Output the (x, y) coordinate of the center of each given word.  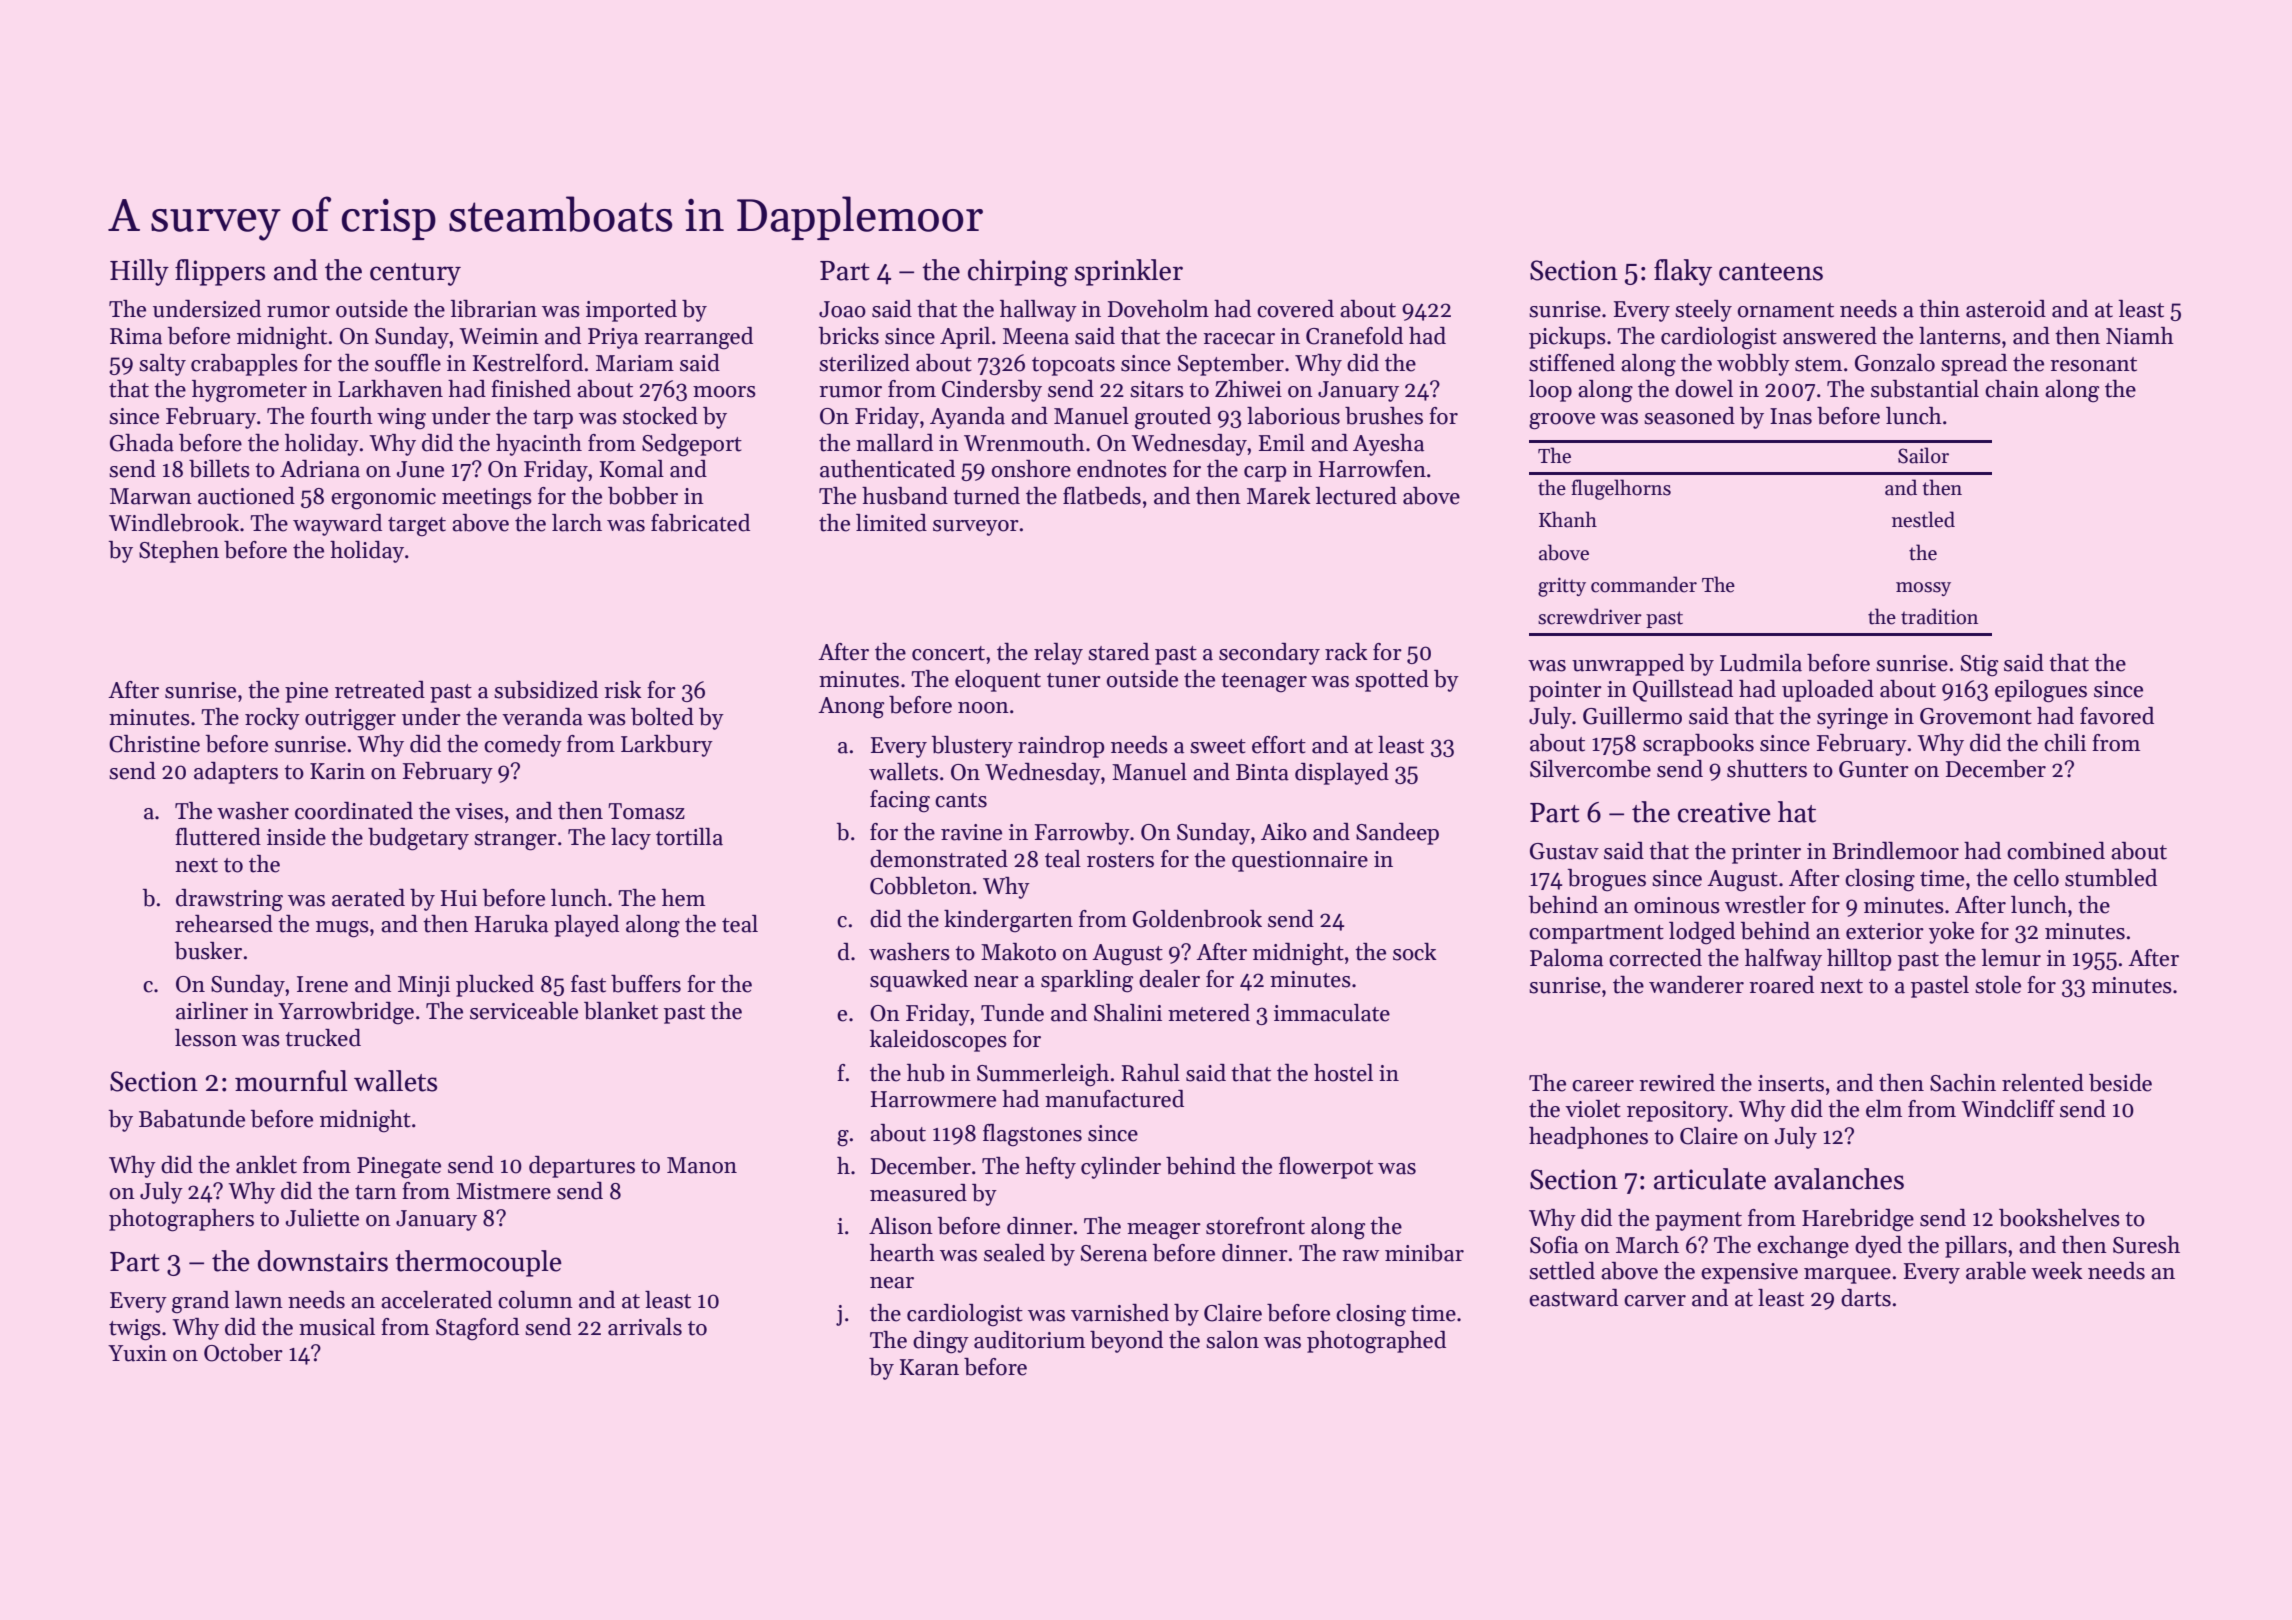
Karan (929, 1367)
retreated (380, 690)
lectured (1356, 496)
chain (2012, 389)
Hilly (139, 272)
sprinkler (1129, 272)
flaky (1683, 272)
